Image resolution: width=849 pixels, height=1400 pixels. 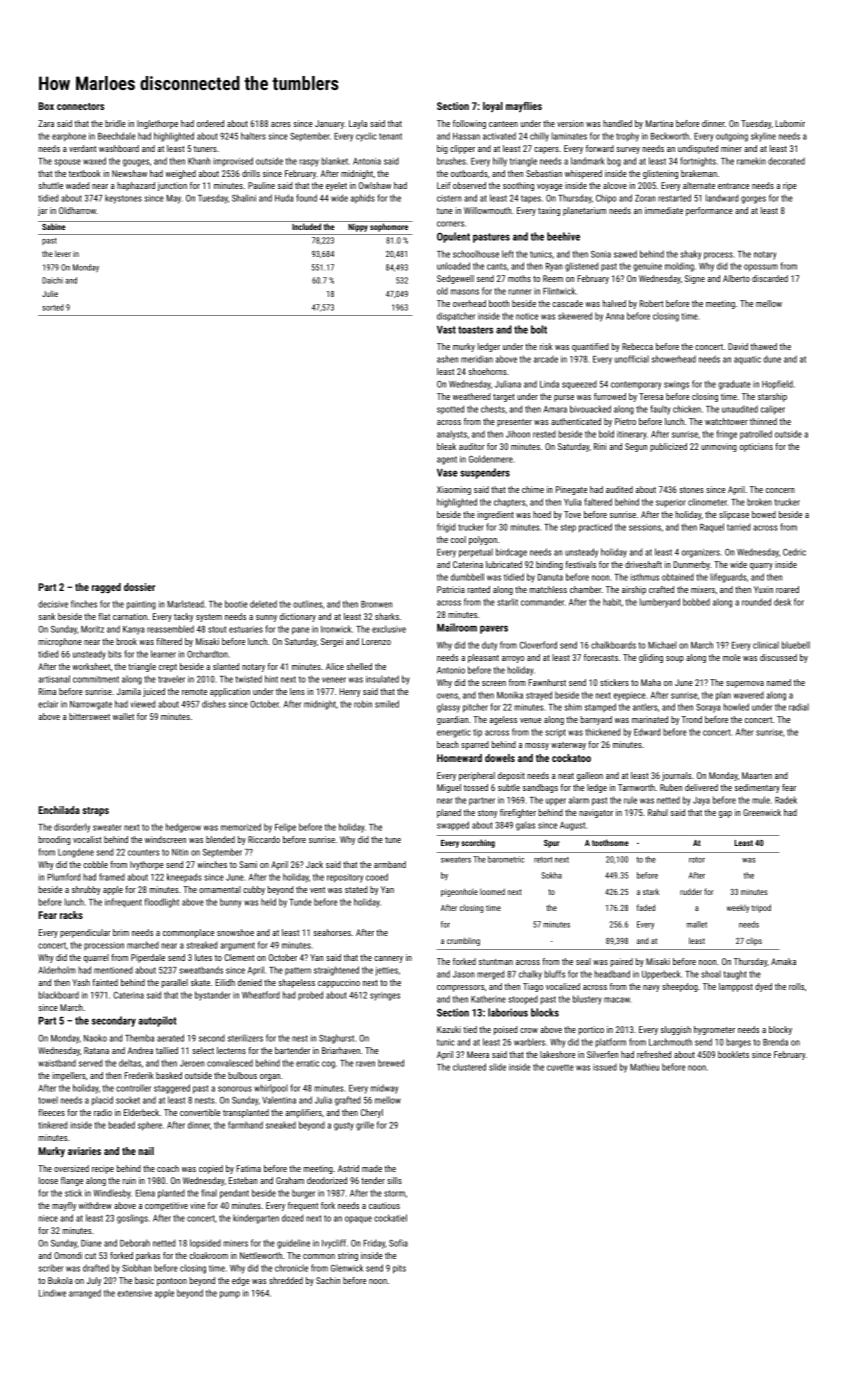 I want to click on barometric, so click(x=506, y=859).
